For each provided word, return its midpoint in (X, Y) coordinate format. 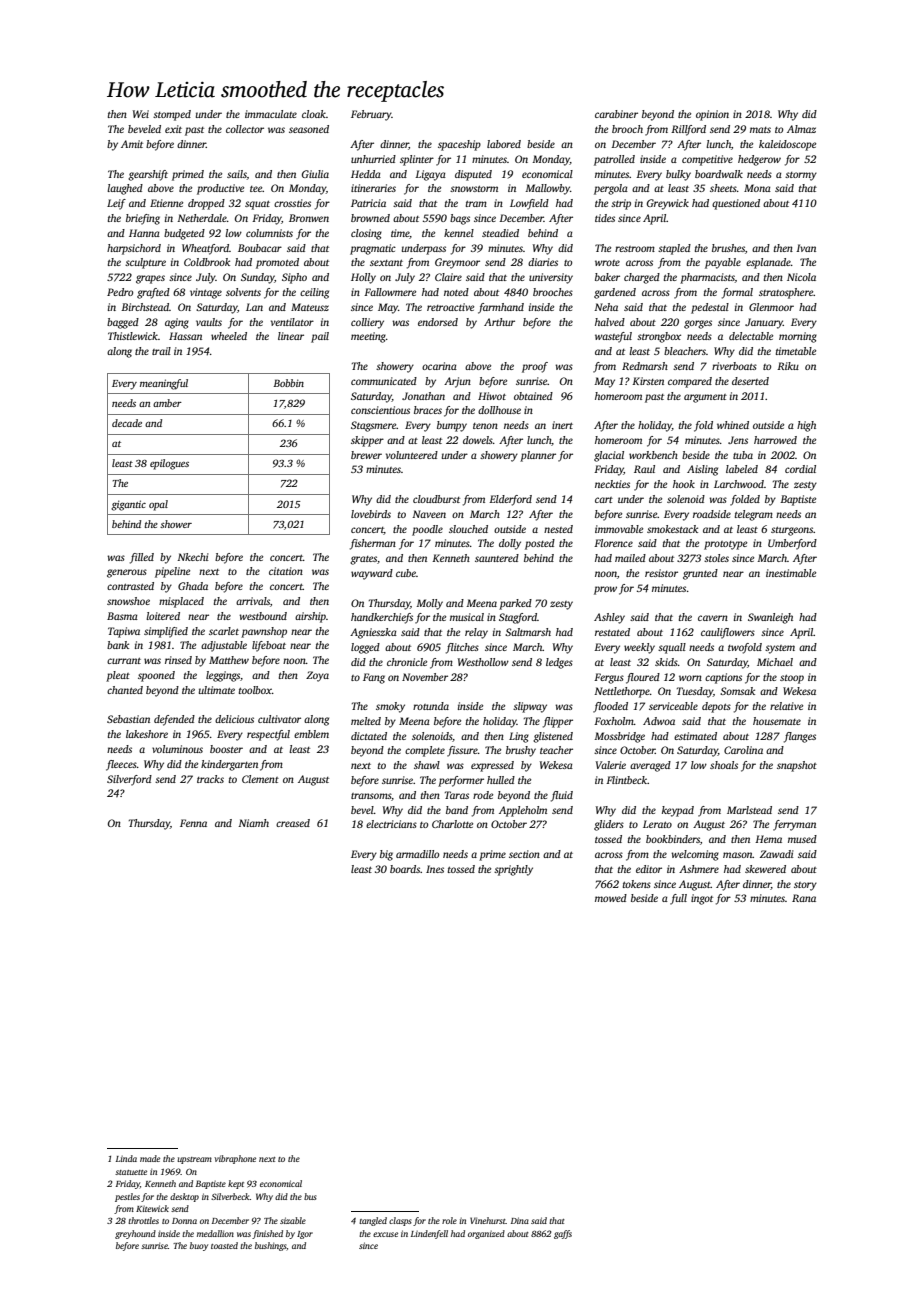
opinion (712, 115)
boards (405, 869)
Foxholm (614, 721)
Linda (126, 1158)
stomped (172, 115)
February (371, 115)
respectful (268, 735)
